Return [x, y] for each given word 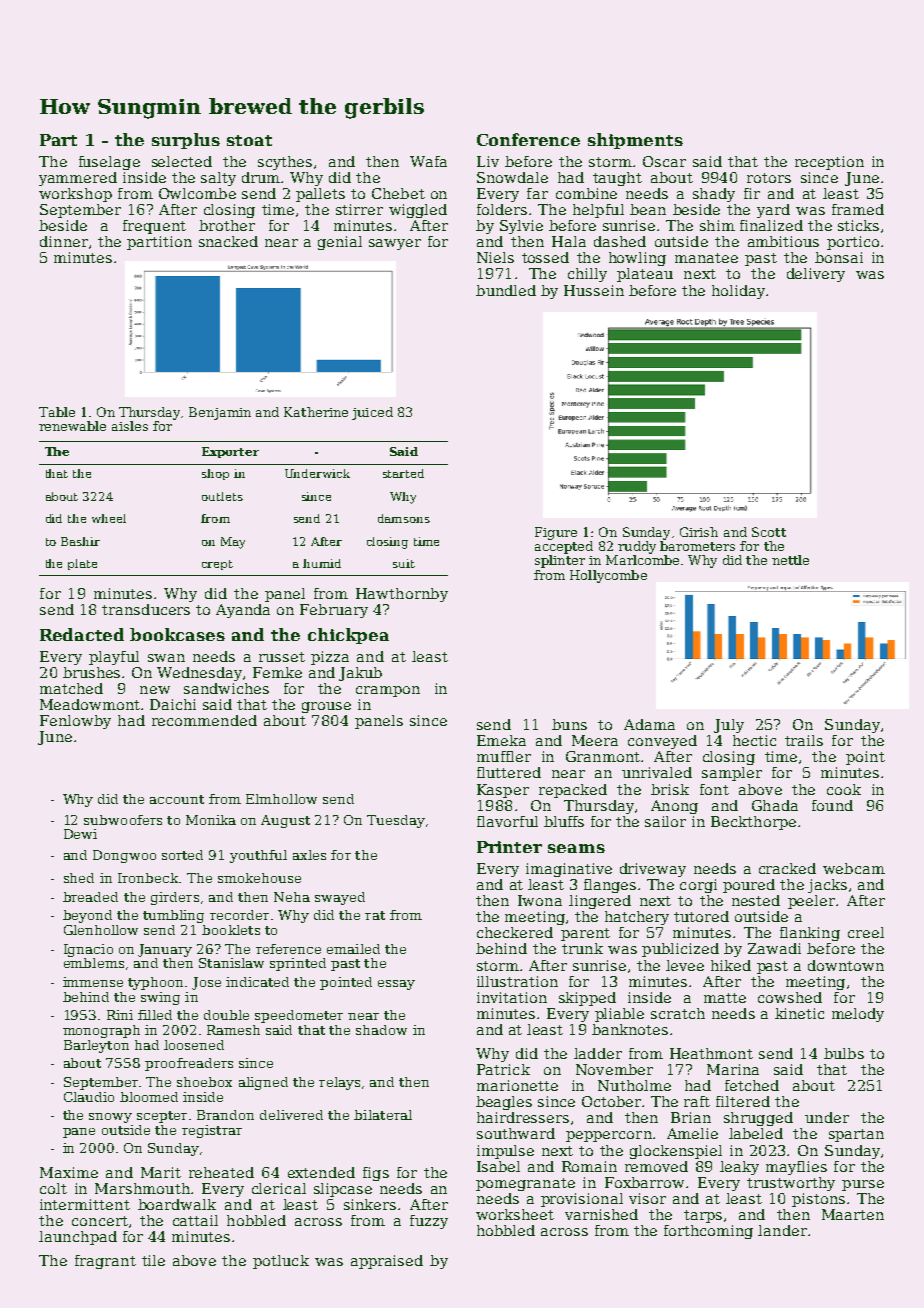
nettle [790, 560]
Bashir [80, 541]
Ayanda [243, 611]
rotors [769, 178]
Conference [528, 139]
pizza [330, 658]
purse [863, 1185]
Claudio [89, 1097]
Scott [769, 532]
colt [53, 1188]
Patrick [503, 1069]
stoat [249, 140]
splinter [560, 561]
